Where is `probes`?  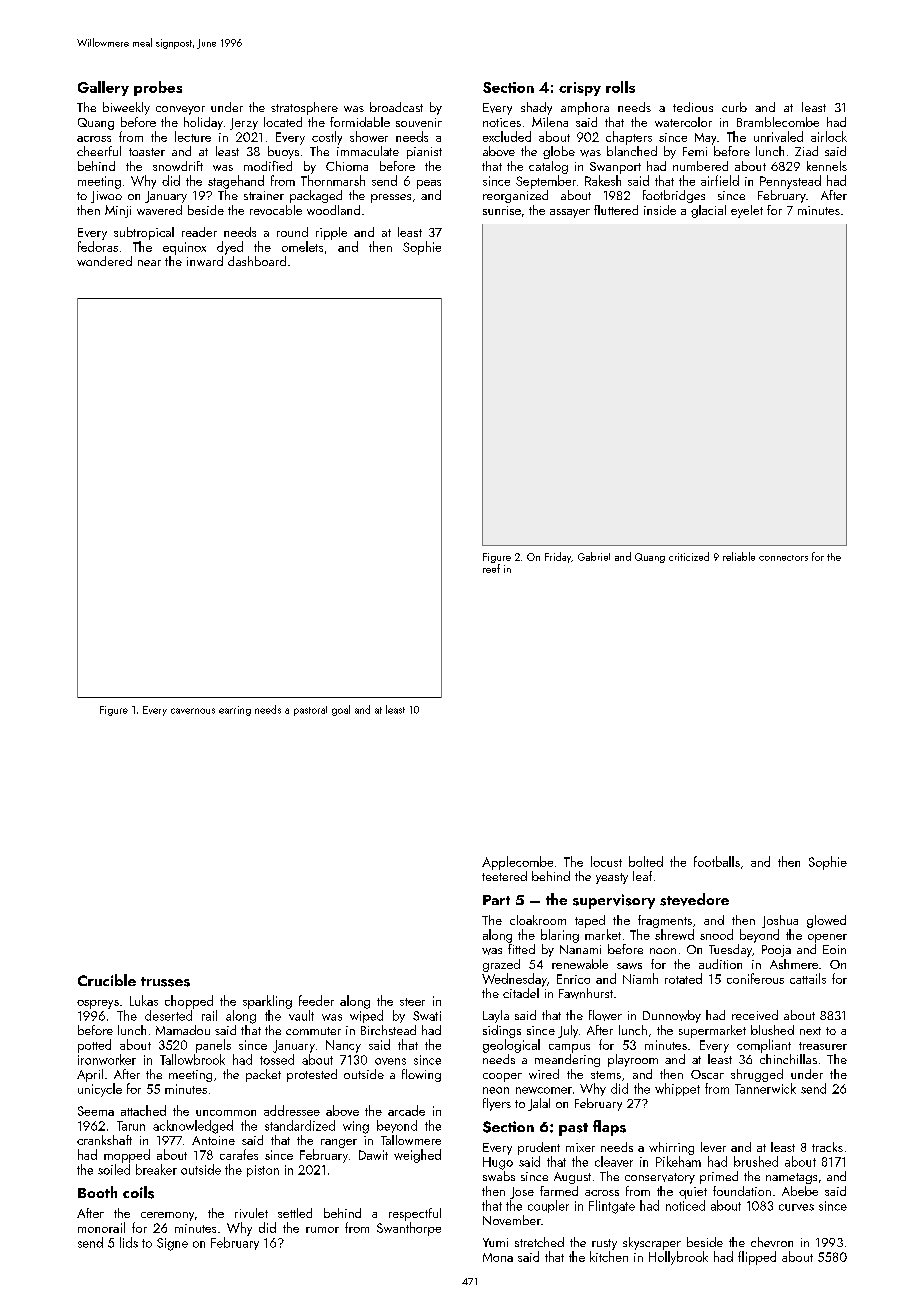 probes is located at coordinates (158, 88).
